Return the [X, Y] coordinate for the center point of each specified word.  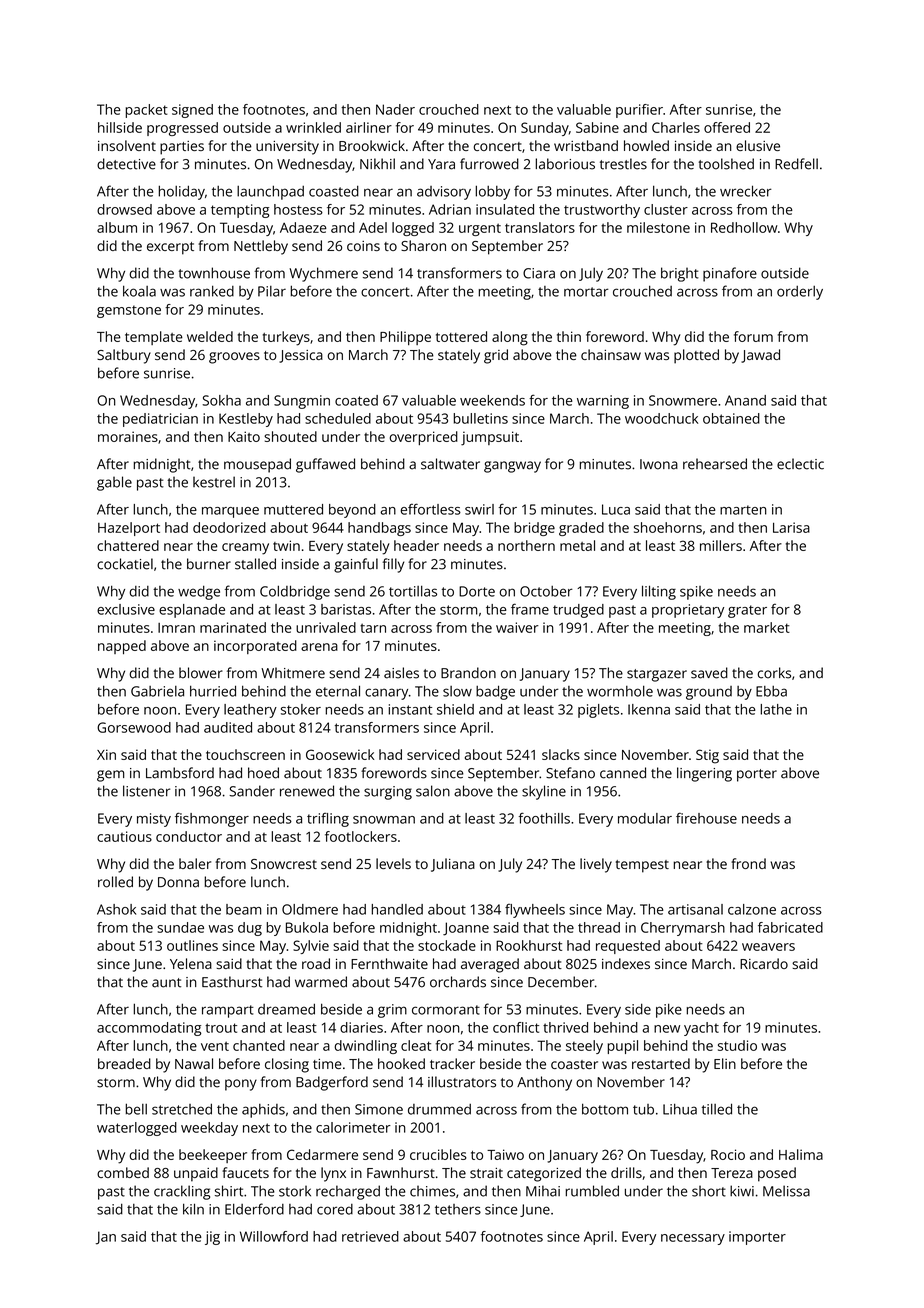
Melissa [786, 1191]
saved [709, 673]
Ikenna [649, 709]
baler [195, 863]
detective [126, 164]
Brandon [468, 673]
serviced [433, 754]
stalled [255, 564]
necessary [693, 1239]
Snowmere [683, 400]
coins [363, 246]
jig [212, 1238]
